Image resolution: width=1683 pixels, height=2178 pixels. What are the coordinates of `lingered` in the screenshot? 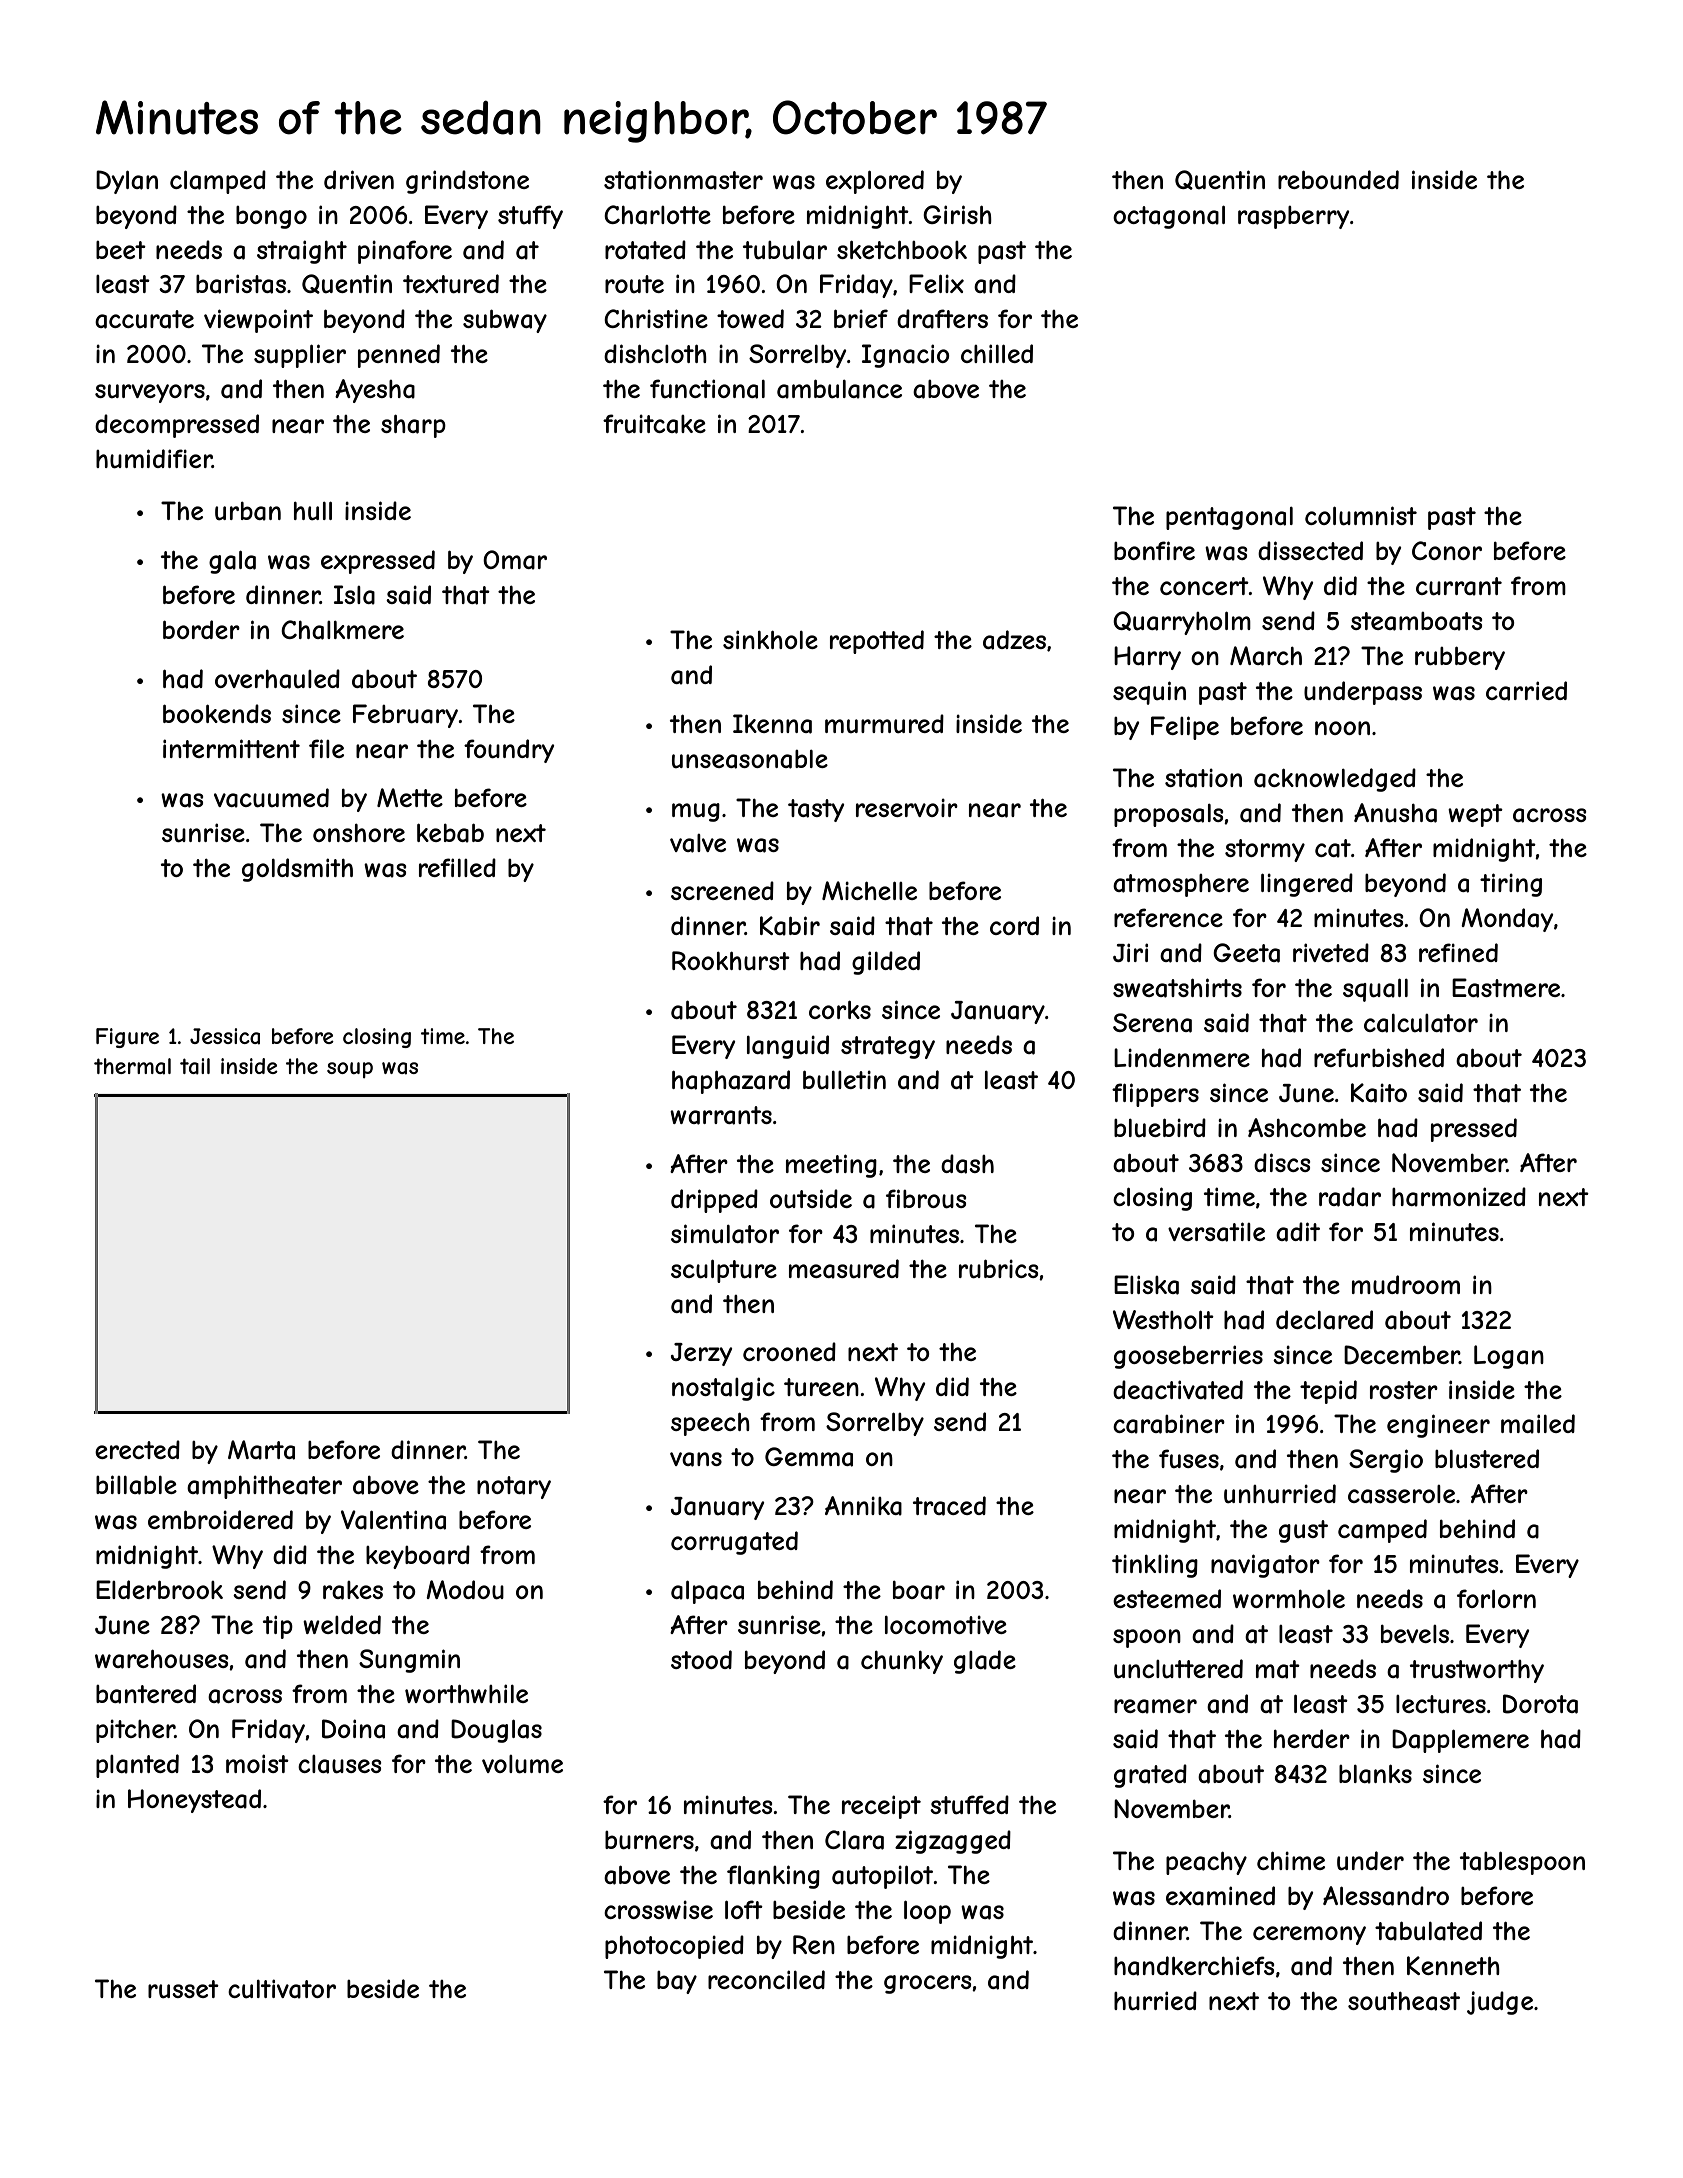 It's located at (1307, 885).
